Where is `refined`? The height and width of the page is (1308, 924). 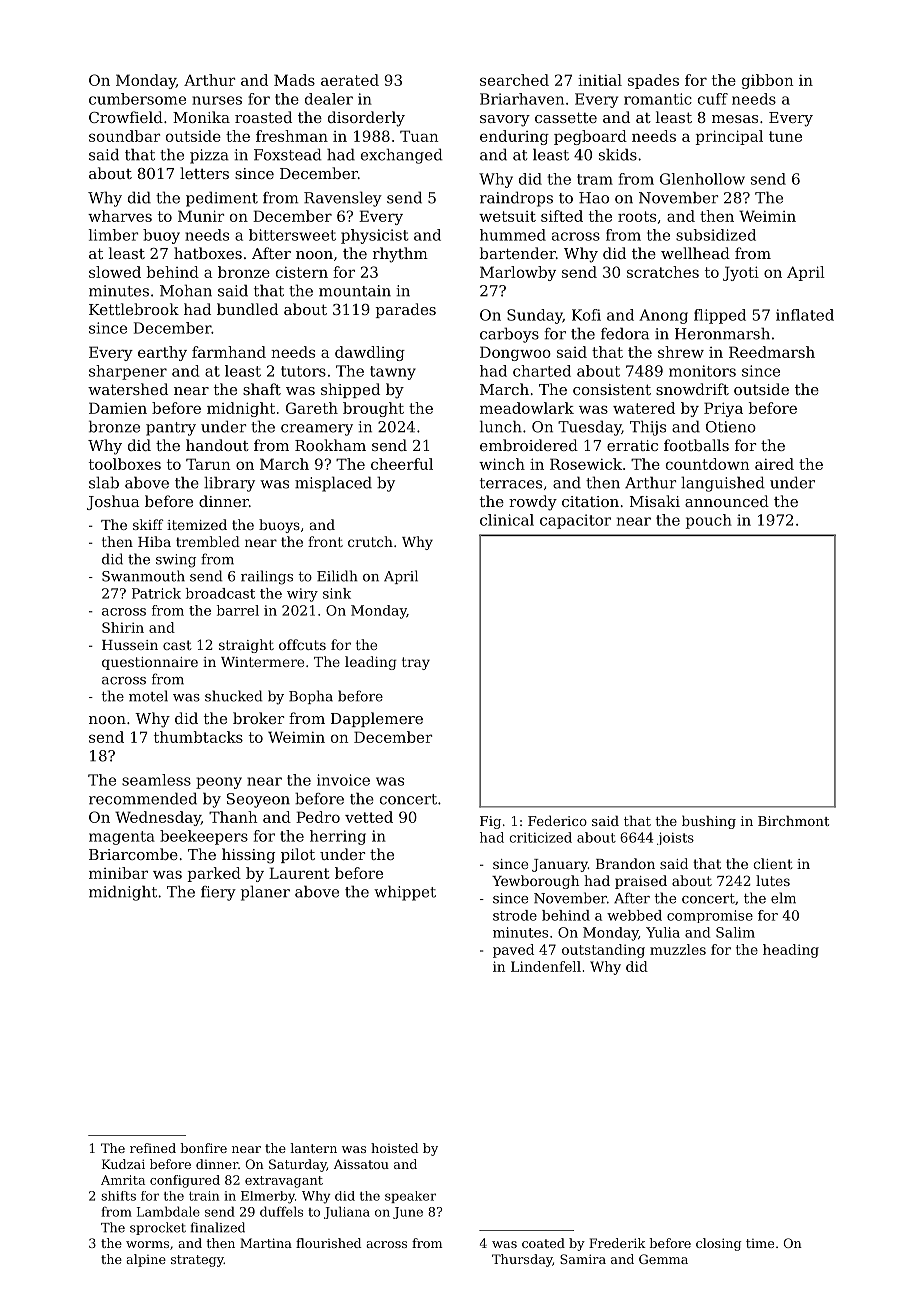 refined is located at coordinates (153, 1148).
